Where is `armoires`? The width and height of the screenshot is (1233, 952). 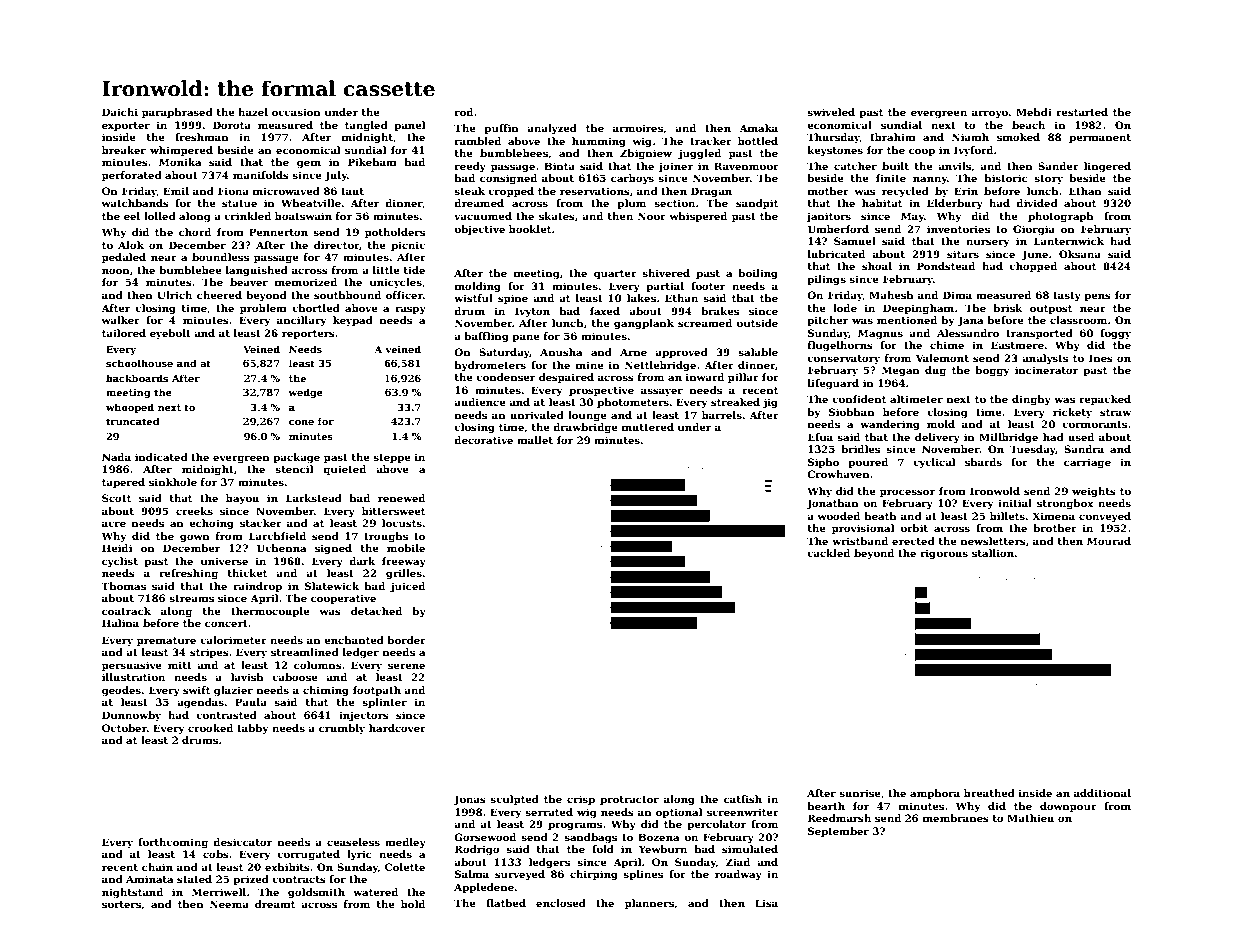
armoires is located at coordinates (638, 128).
